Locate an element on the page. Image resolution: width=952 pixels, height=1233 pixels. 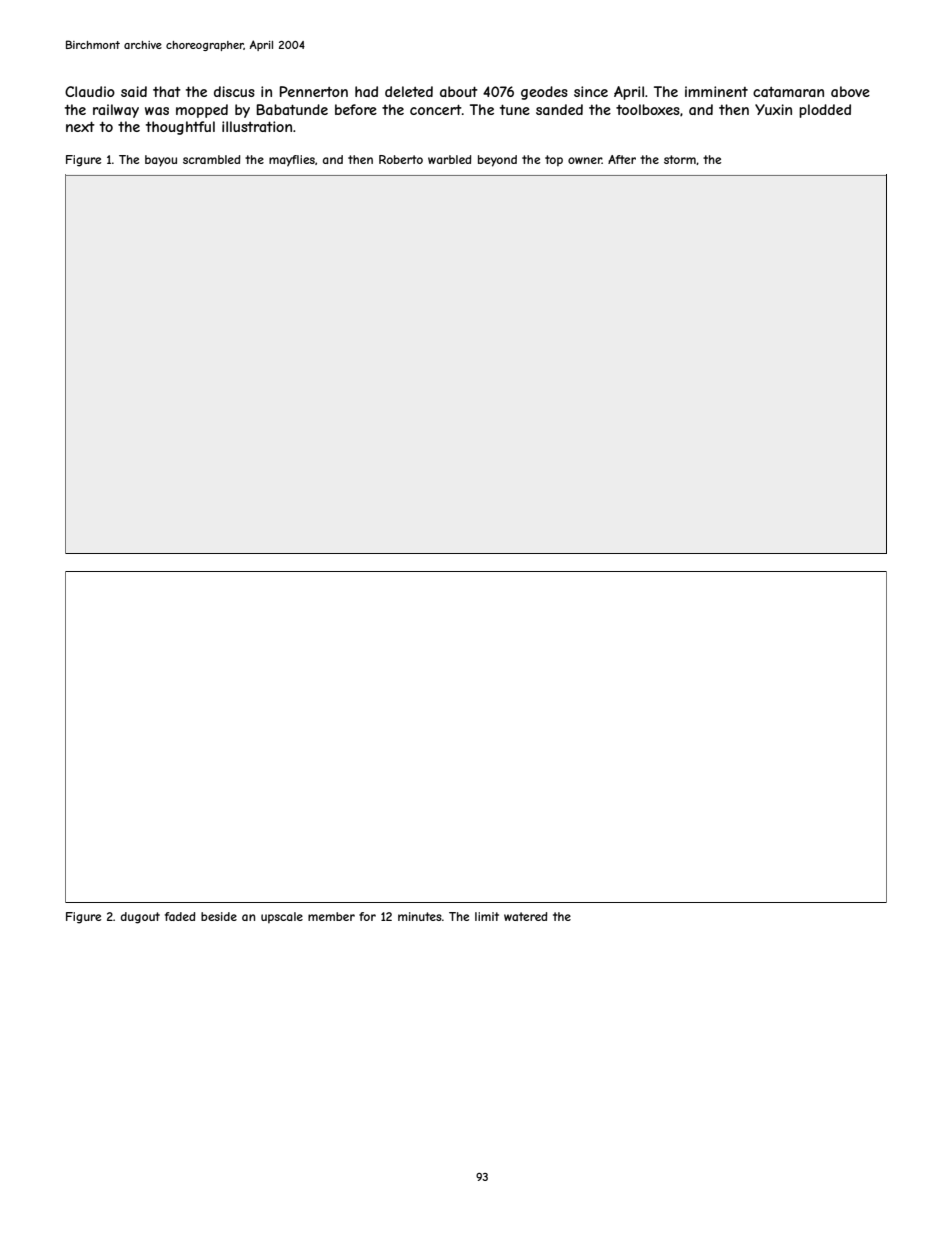
watered is located at coordinates (525, 916).
